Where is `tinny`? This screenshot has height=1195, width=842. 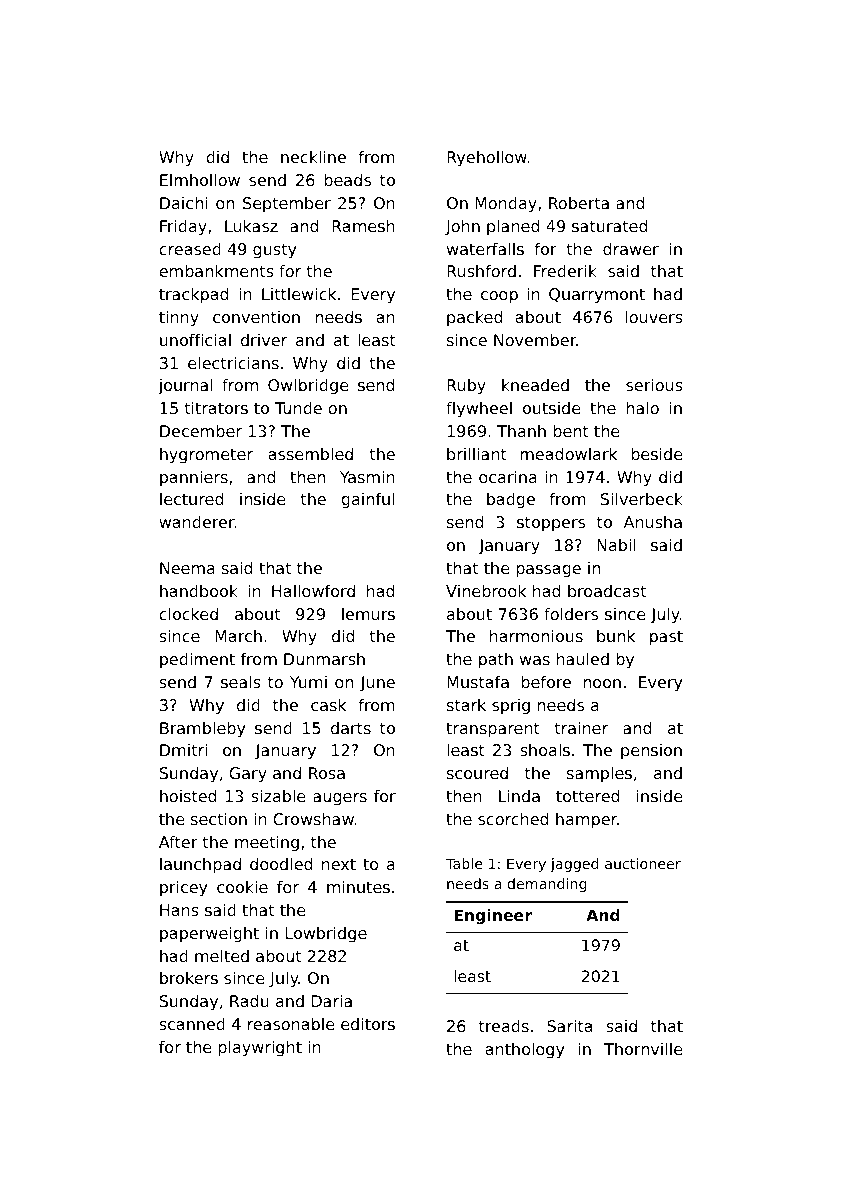
tinny is located at coordinates (179, 319).
